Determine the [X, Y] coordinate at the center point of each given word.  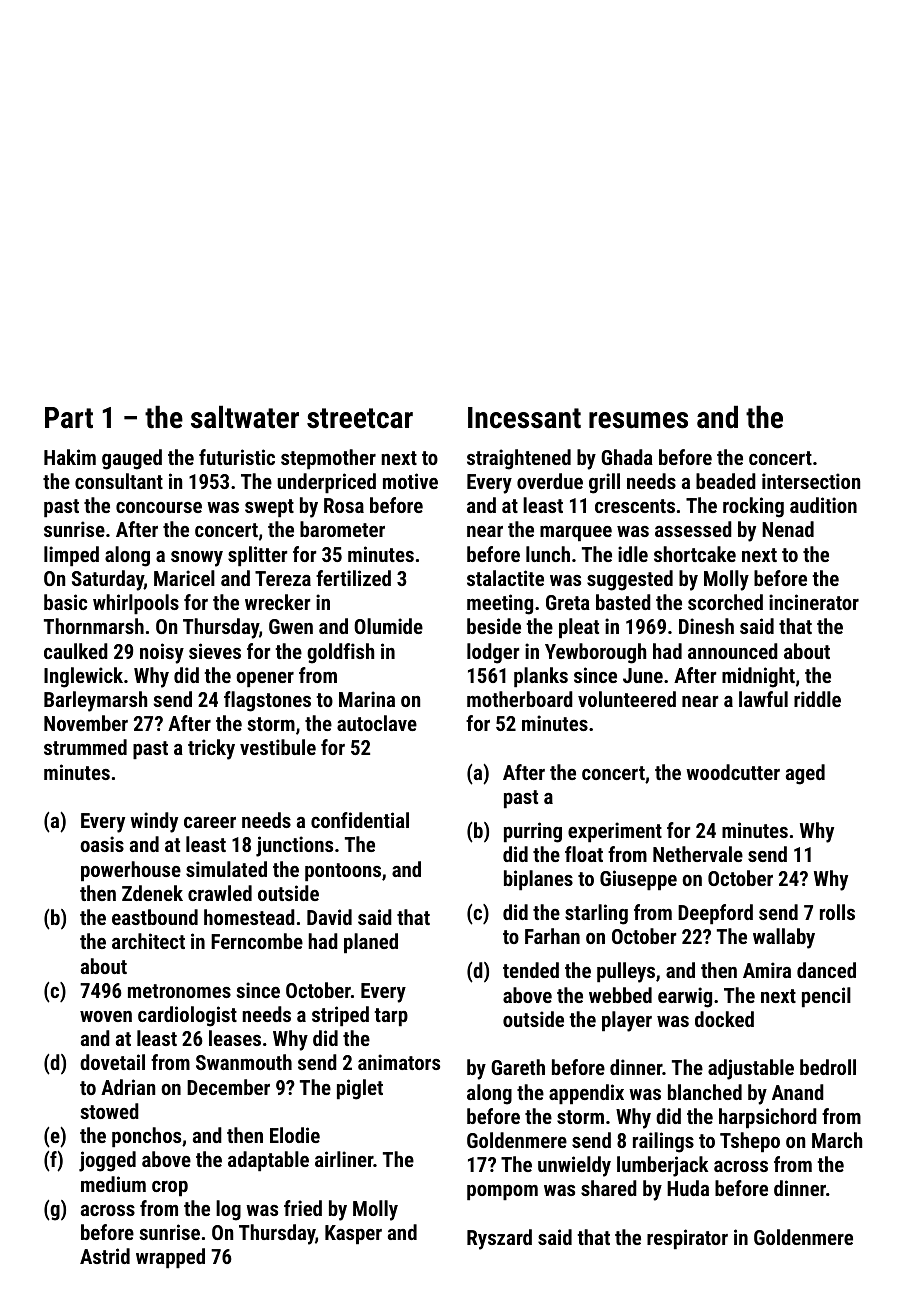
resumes [638, 420]
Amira [767, 970]
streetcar [360, 418]
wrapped [170, 1258]
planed [371, 943]
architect [148, 941]
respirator [687, 1239]
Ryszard [499, 1239]
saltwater [245, 417]
